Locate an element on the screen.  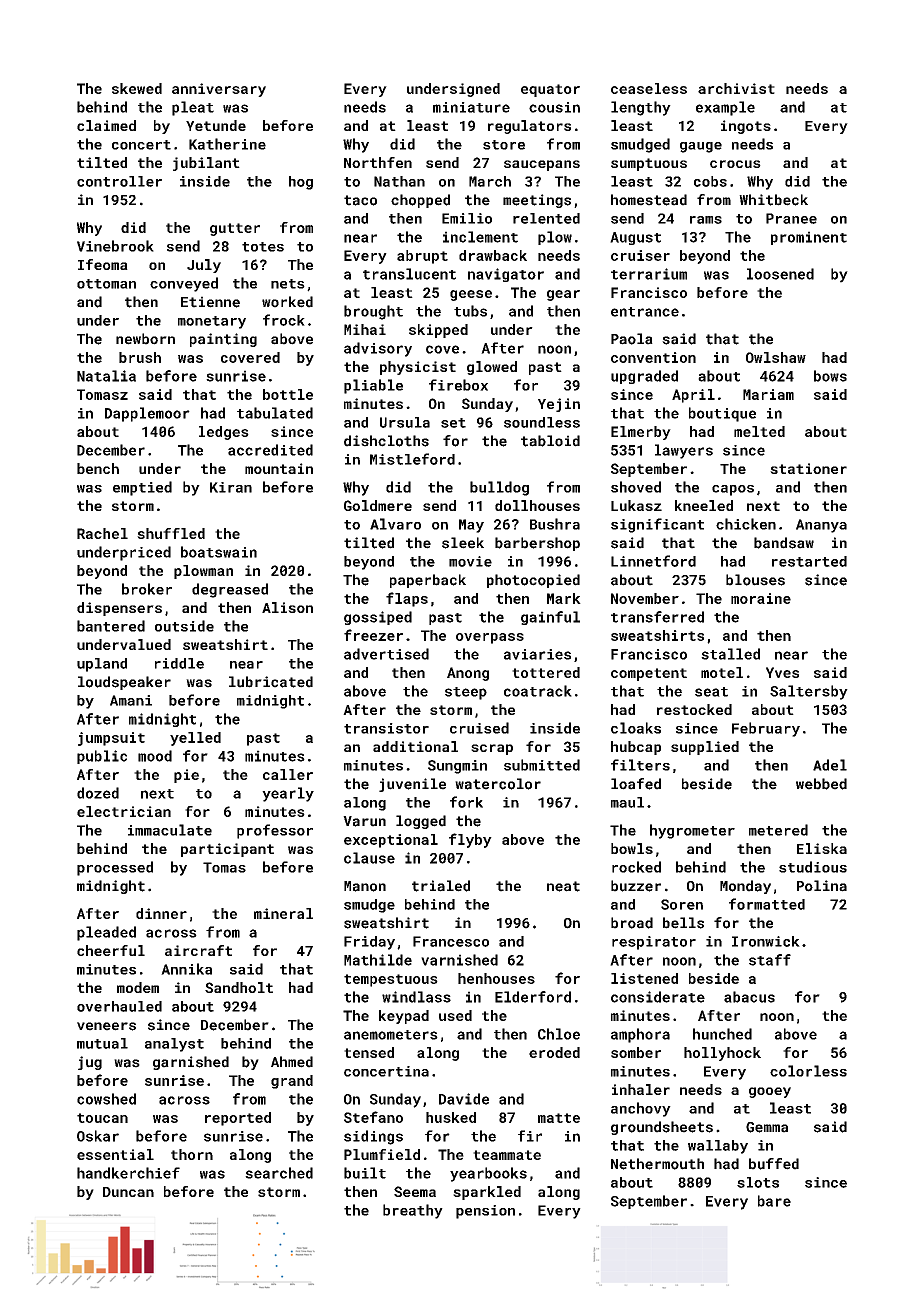
skewed is located at coordinates (137, 88).
